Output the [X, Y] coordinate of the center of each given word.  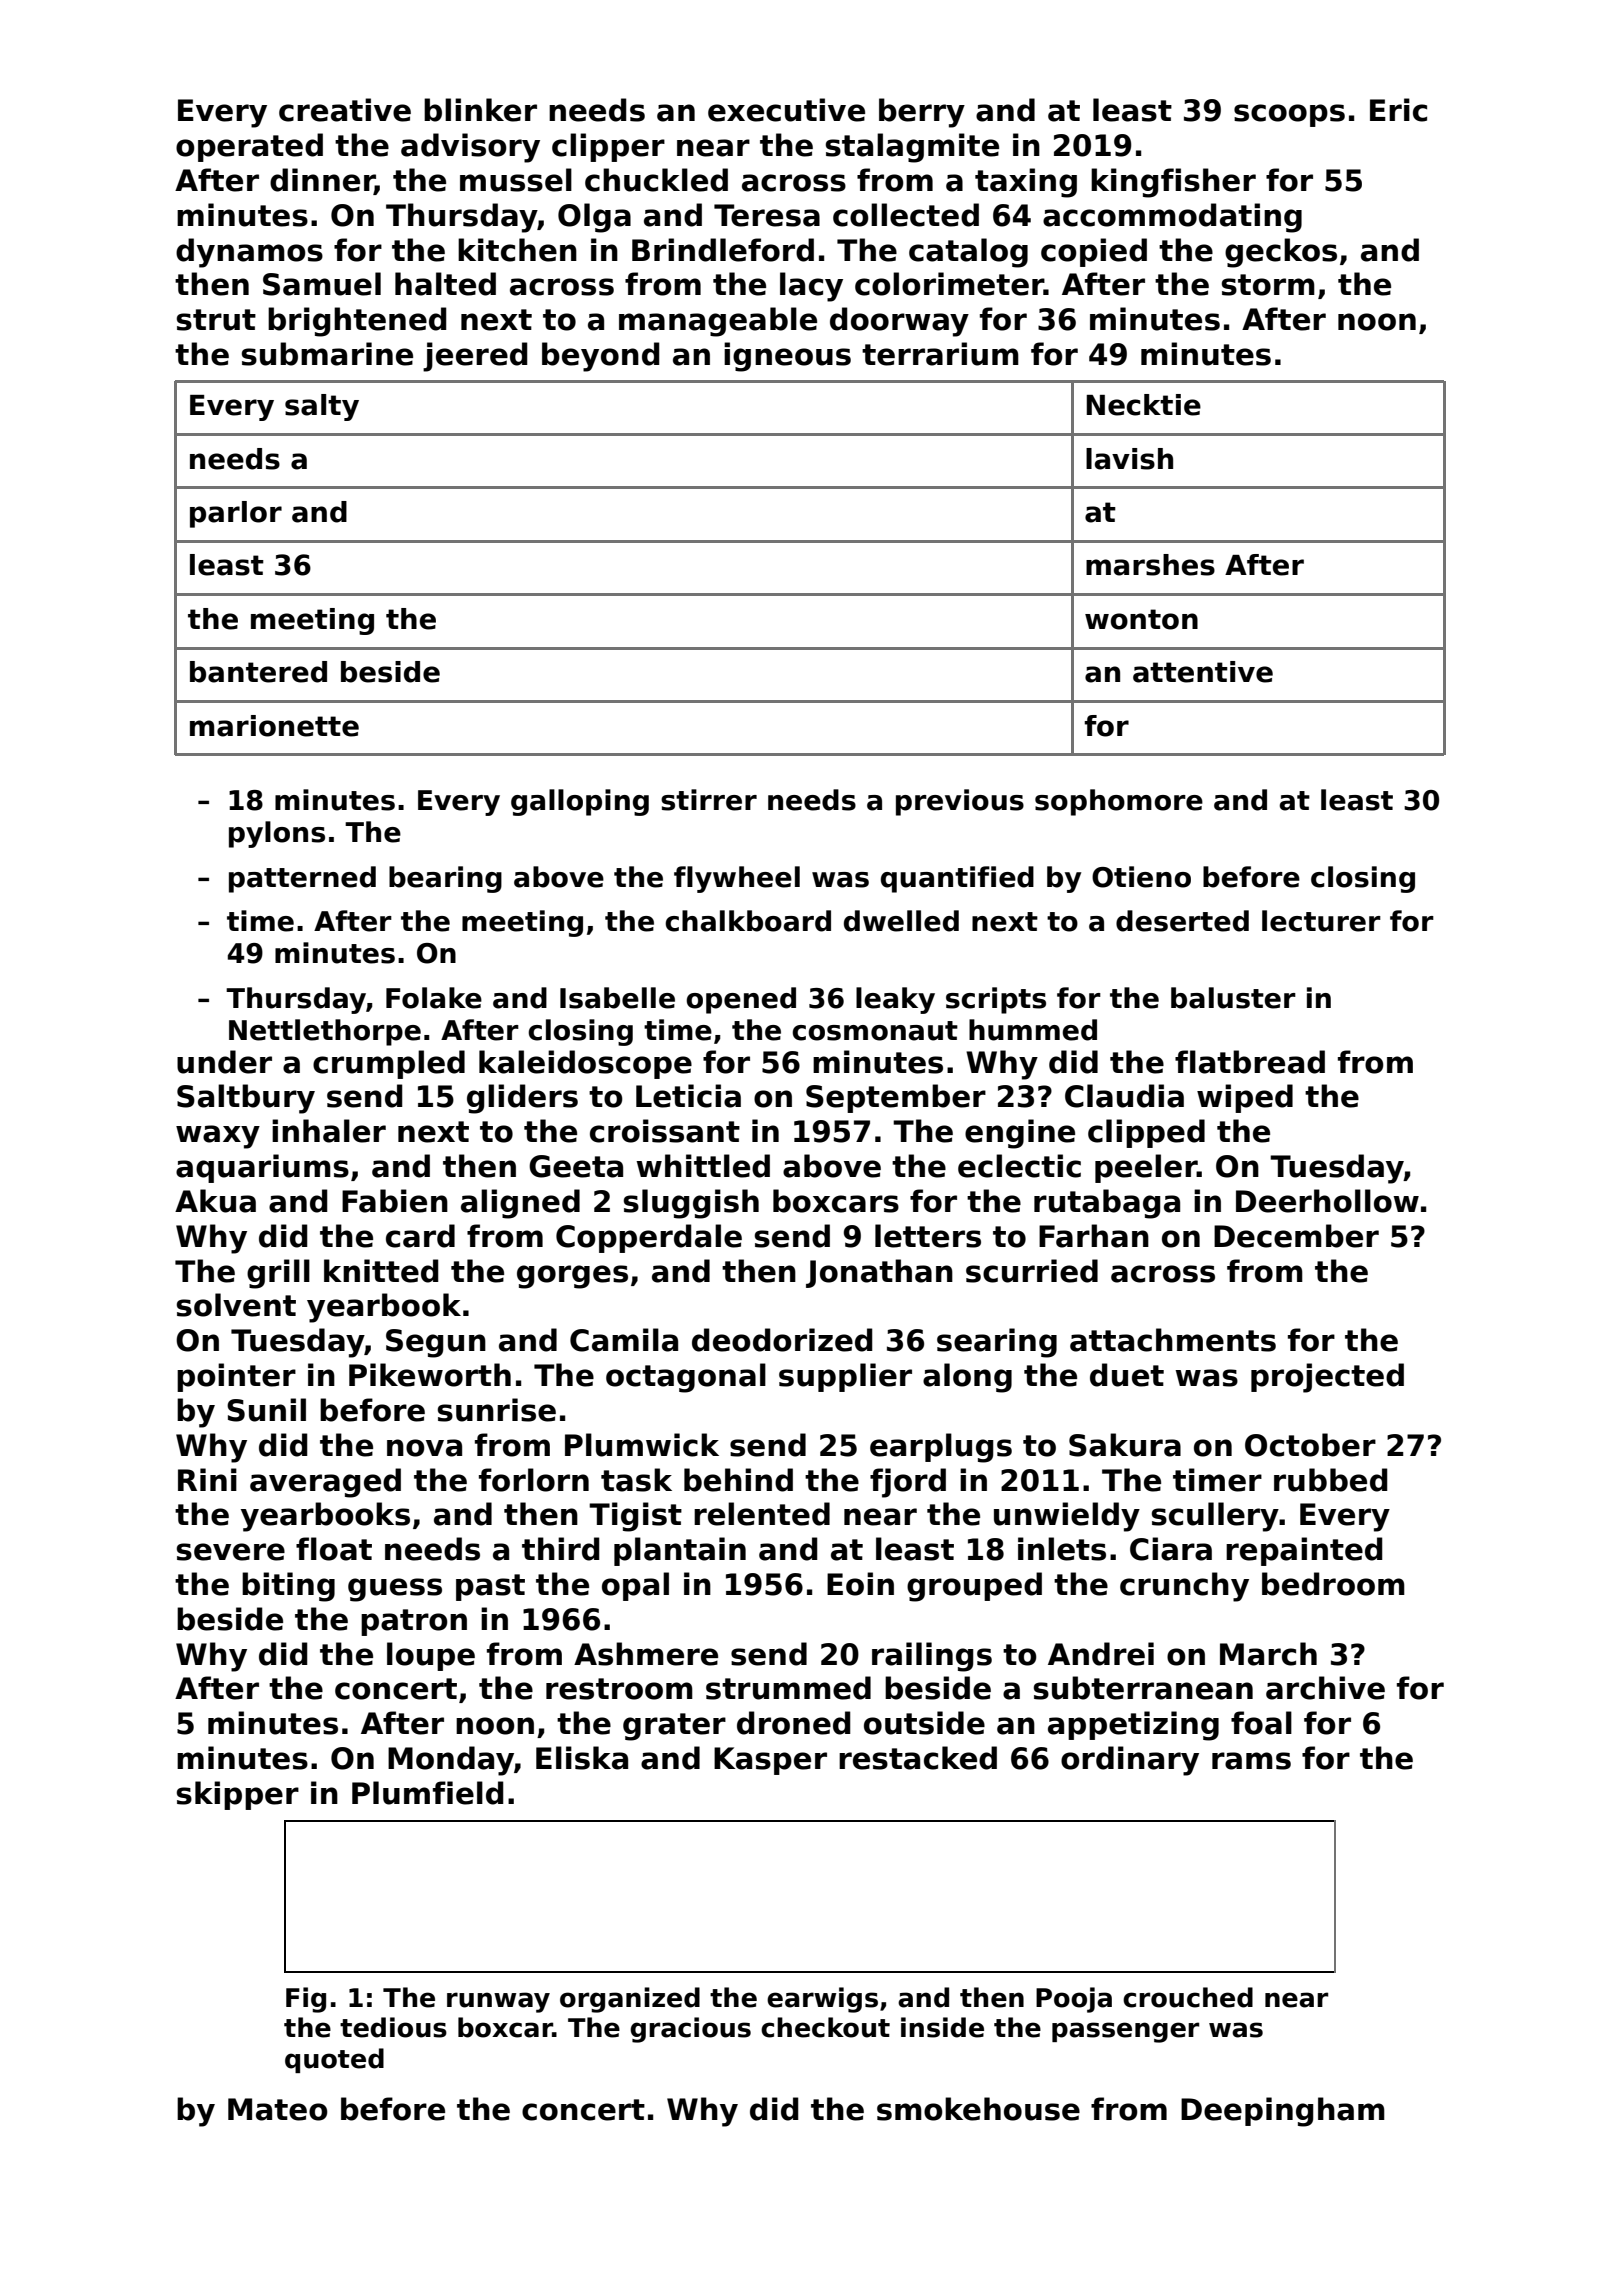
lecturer [1321, 921]
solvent [236, 1305]
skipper [238, 1795]
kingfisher [1173, 183]
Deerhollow [1327, 1201]
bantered [258, 672]
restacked [918, 1758]
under [224, 1062]
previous [960, 802]
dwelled [901, 921]
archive [1325, 1688]
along [967, 1378]
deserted [1182, 921]
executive [786, 110]
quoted [334, 2060]
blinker [480, 110]
